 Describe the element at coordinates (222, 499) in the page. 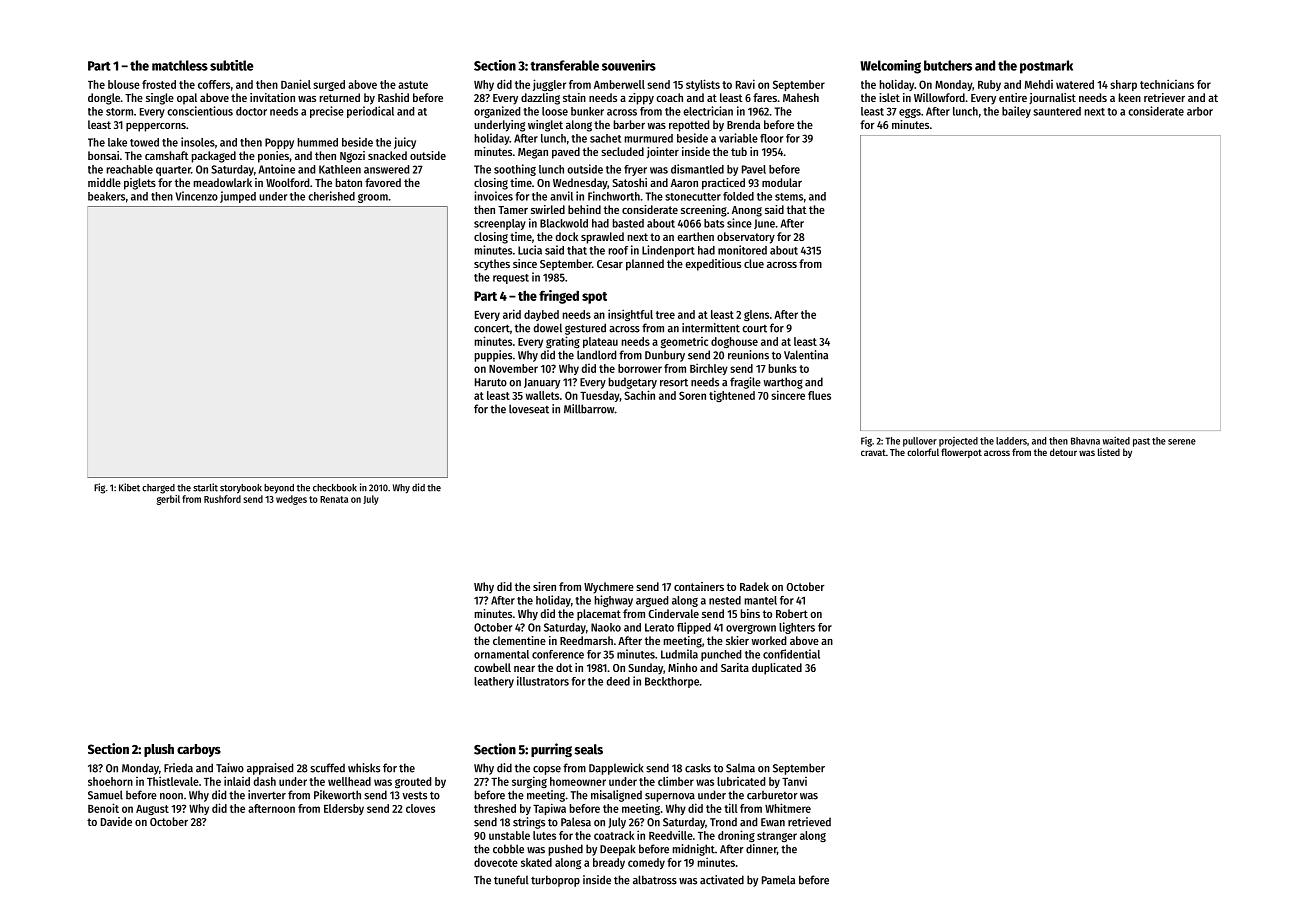

I see `Rushford` at that location.
